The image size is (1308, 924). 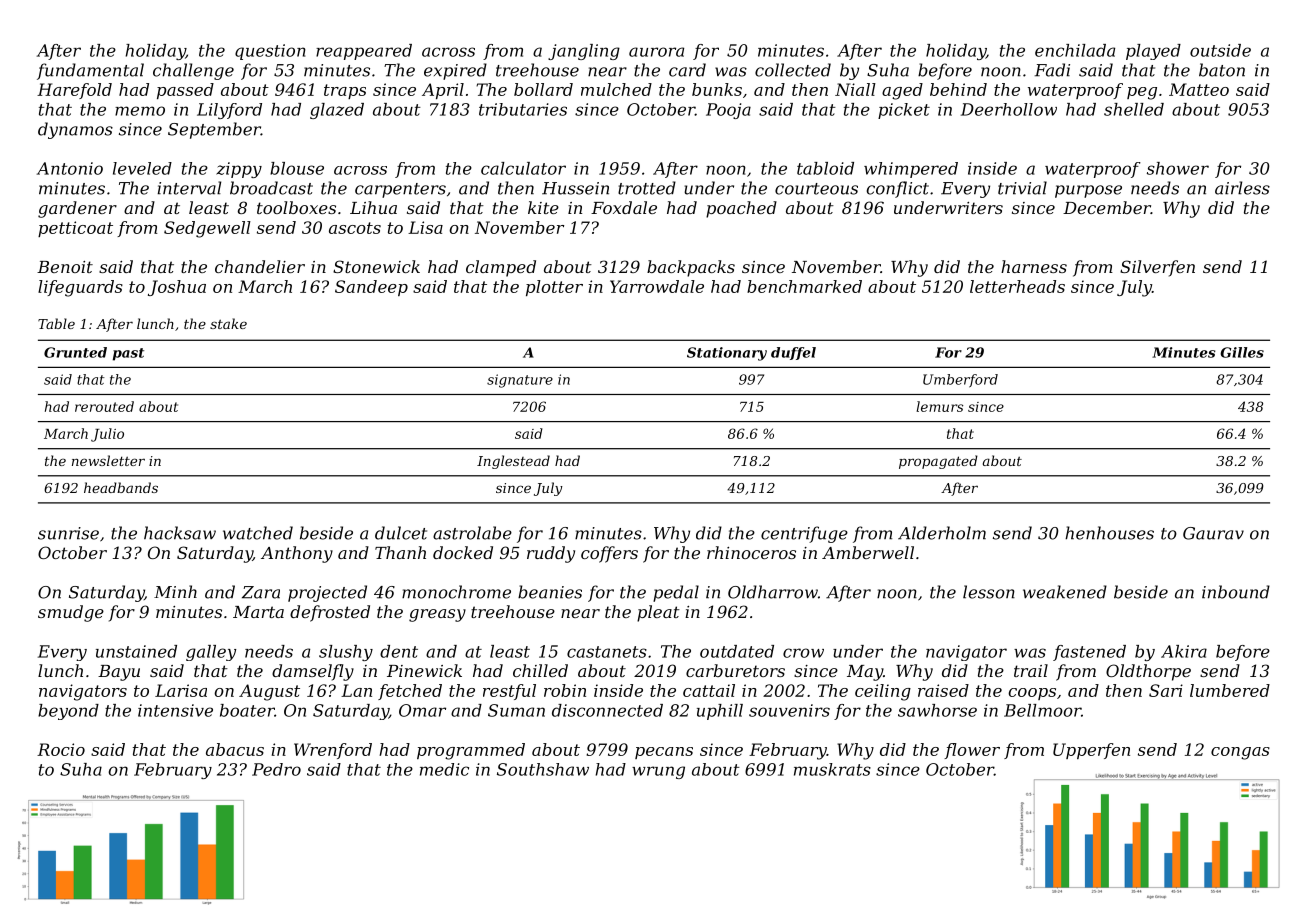 I want to click on henhouses, so click(x=1109, y=533).
